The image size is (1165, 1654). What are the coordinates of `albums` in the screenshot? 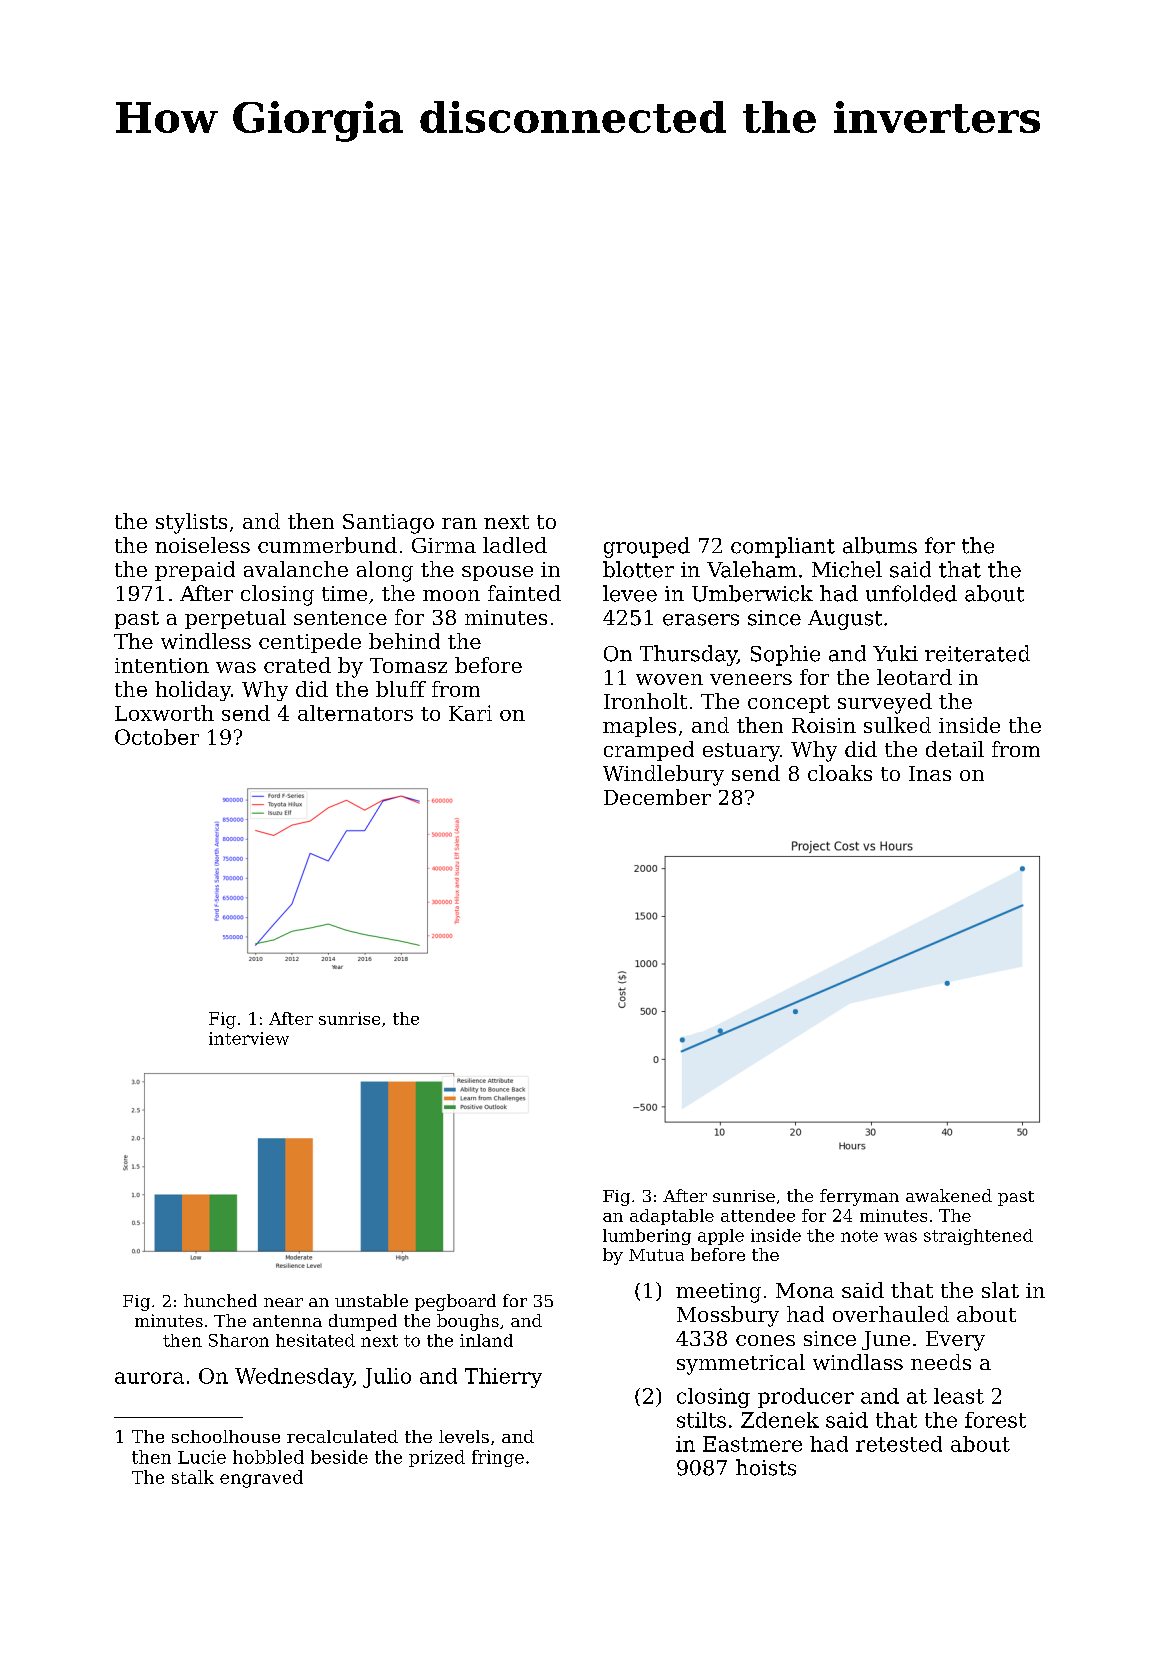 It's located at (880, 545).
